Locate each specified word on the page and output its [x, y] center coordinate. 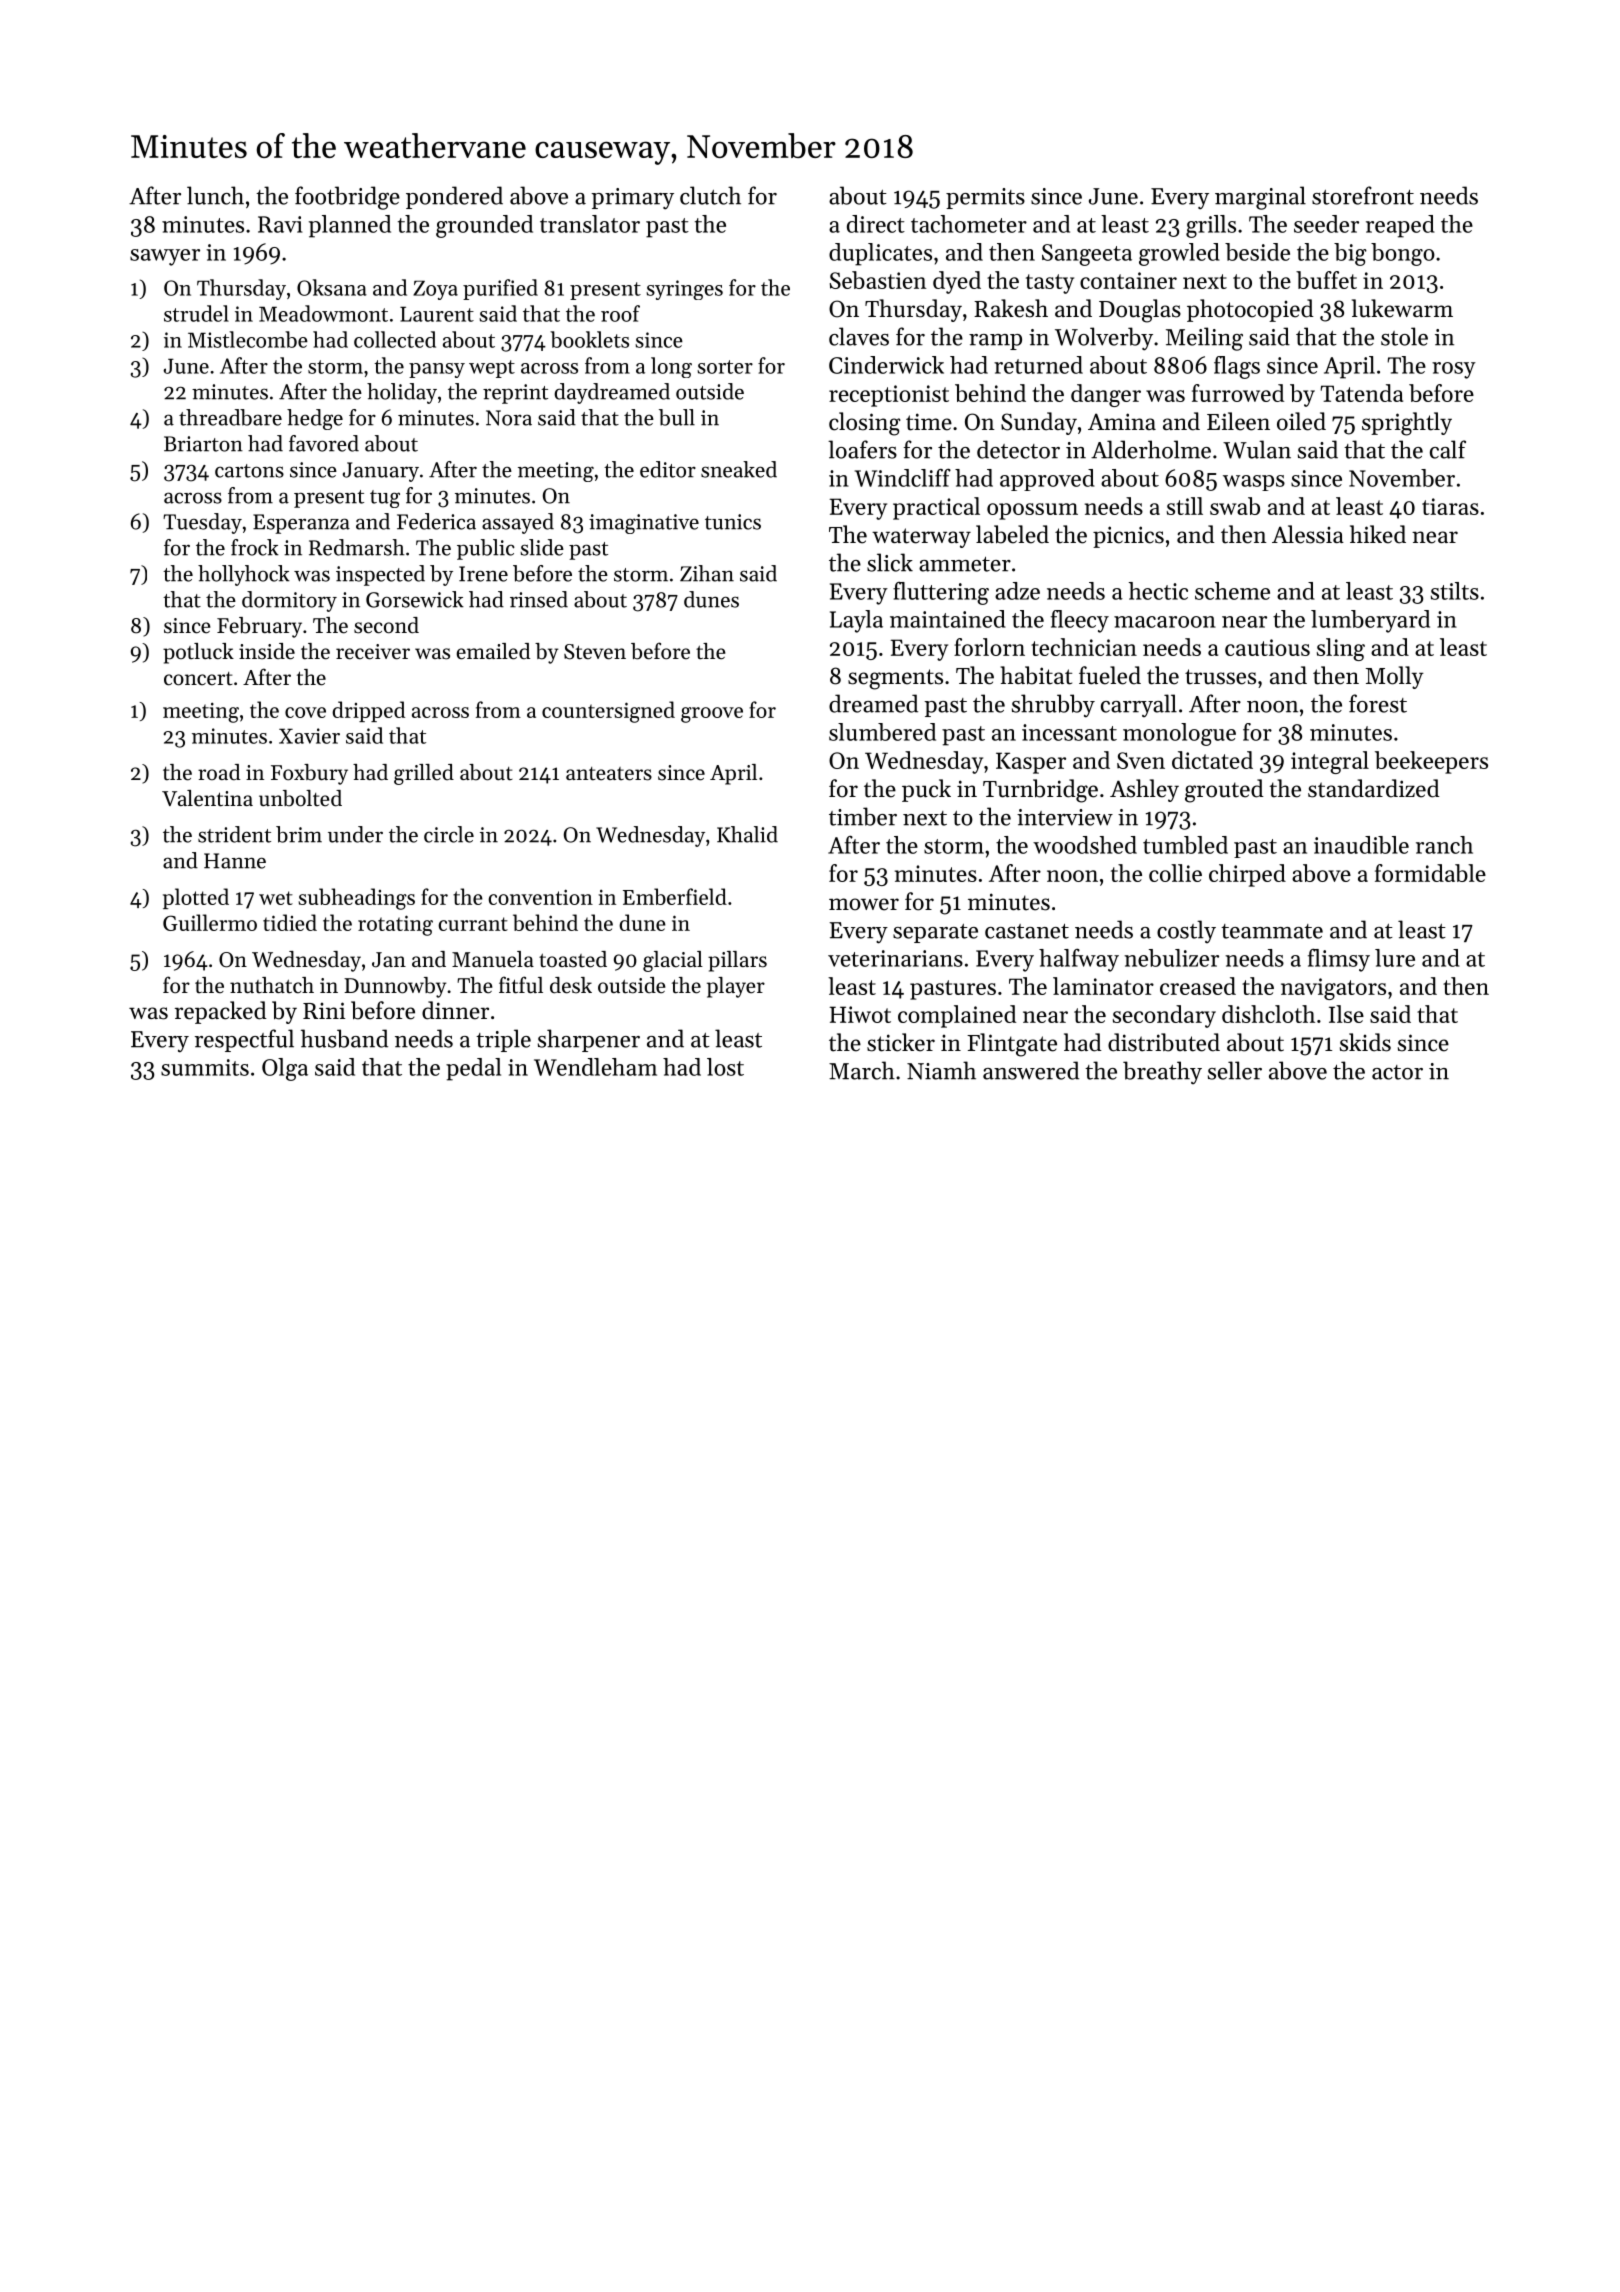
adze [1017, 591]
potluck [198, 653]
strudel [196, 313]
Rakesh [1011, 308]
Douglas [1140, 311]
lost [725, 1067]
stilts [1455, 591]
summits [205, 1067]
